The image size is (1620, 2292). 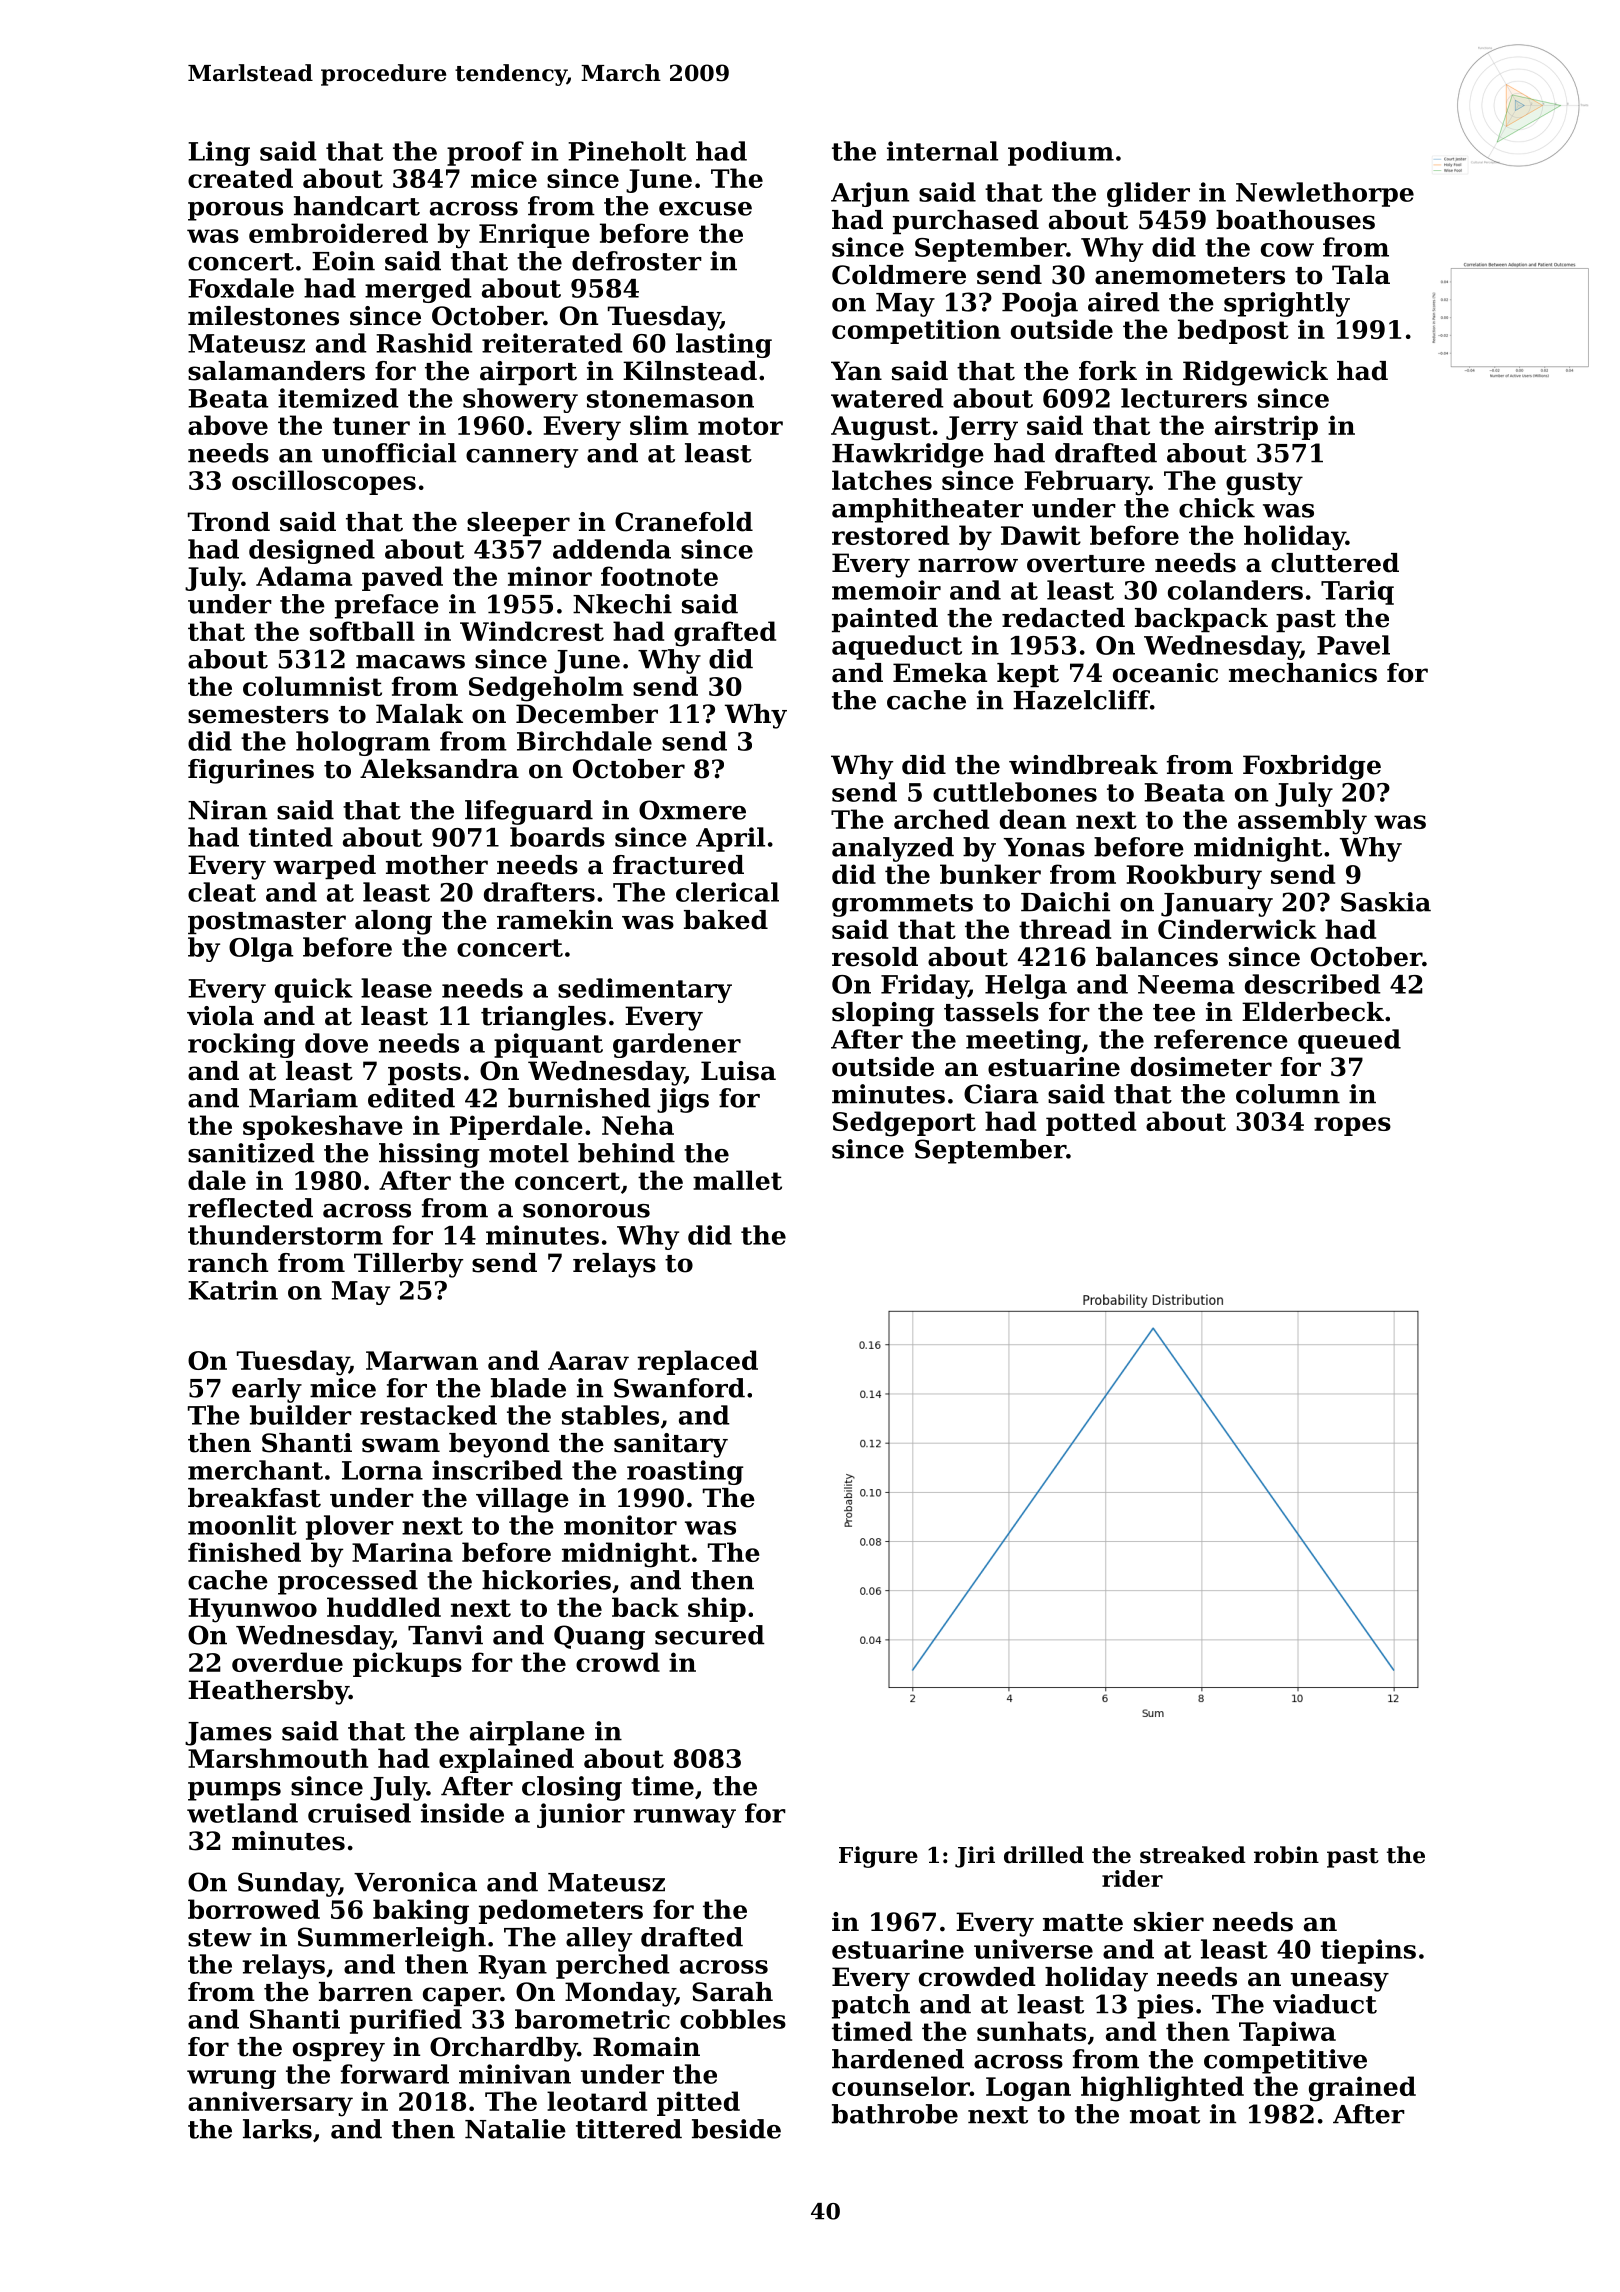 I want to click on Pavel, so click(x=1353, y=645).
